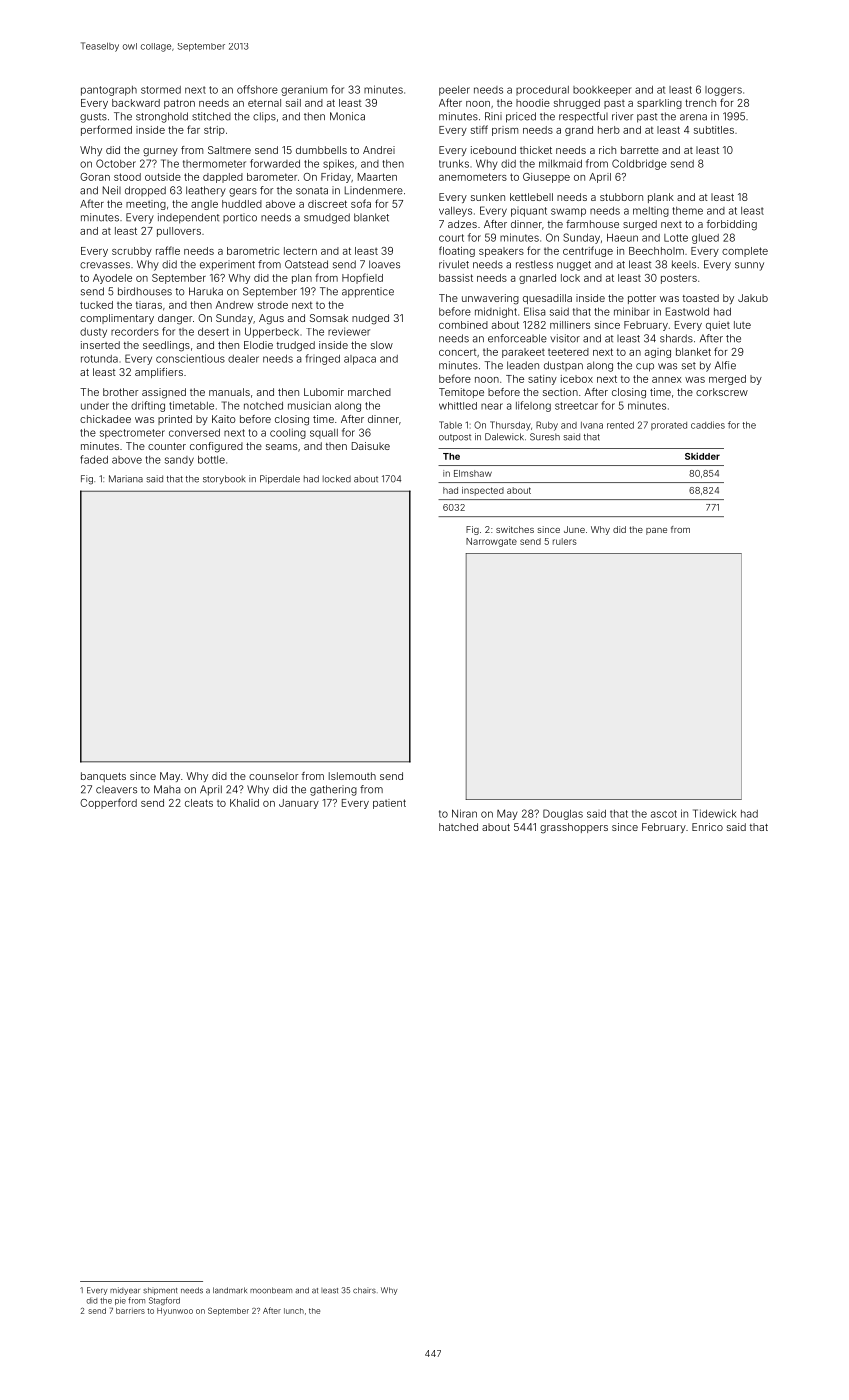  I want to click on barriers, so click(130, 1311).
